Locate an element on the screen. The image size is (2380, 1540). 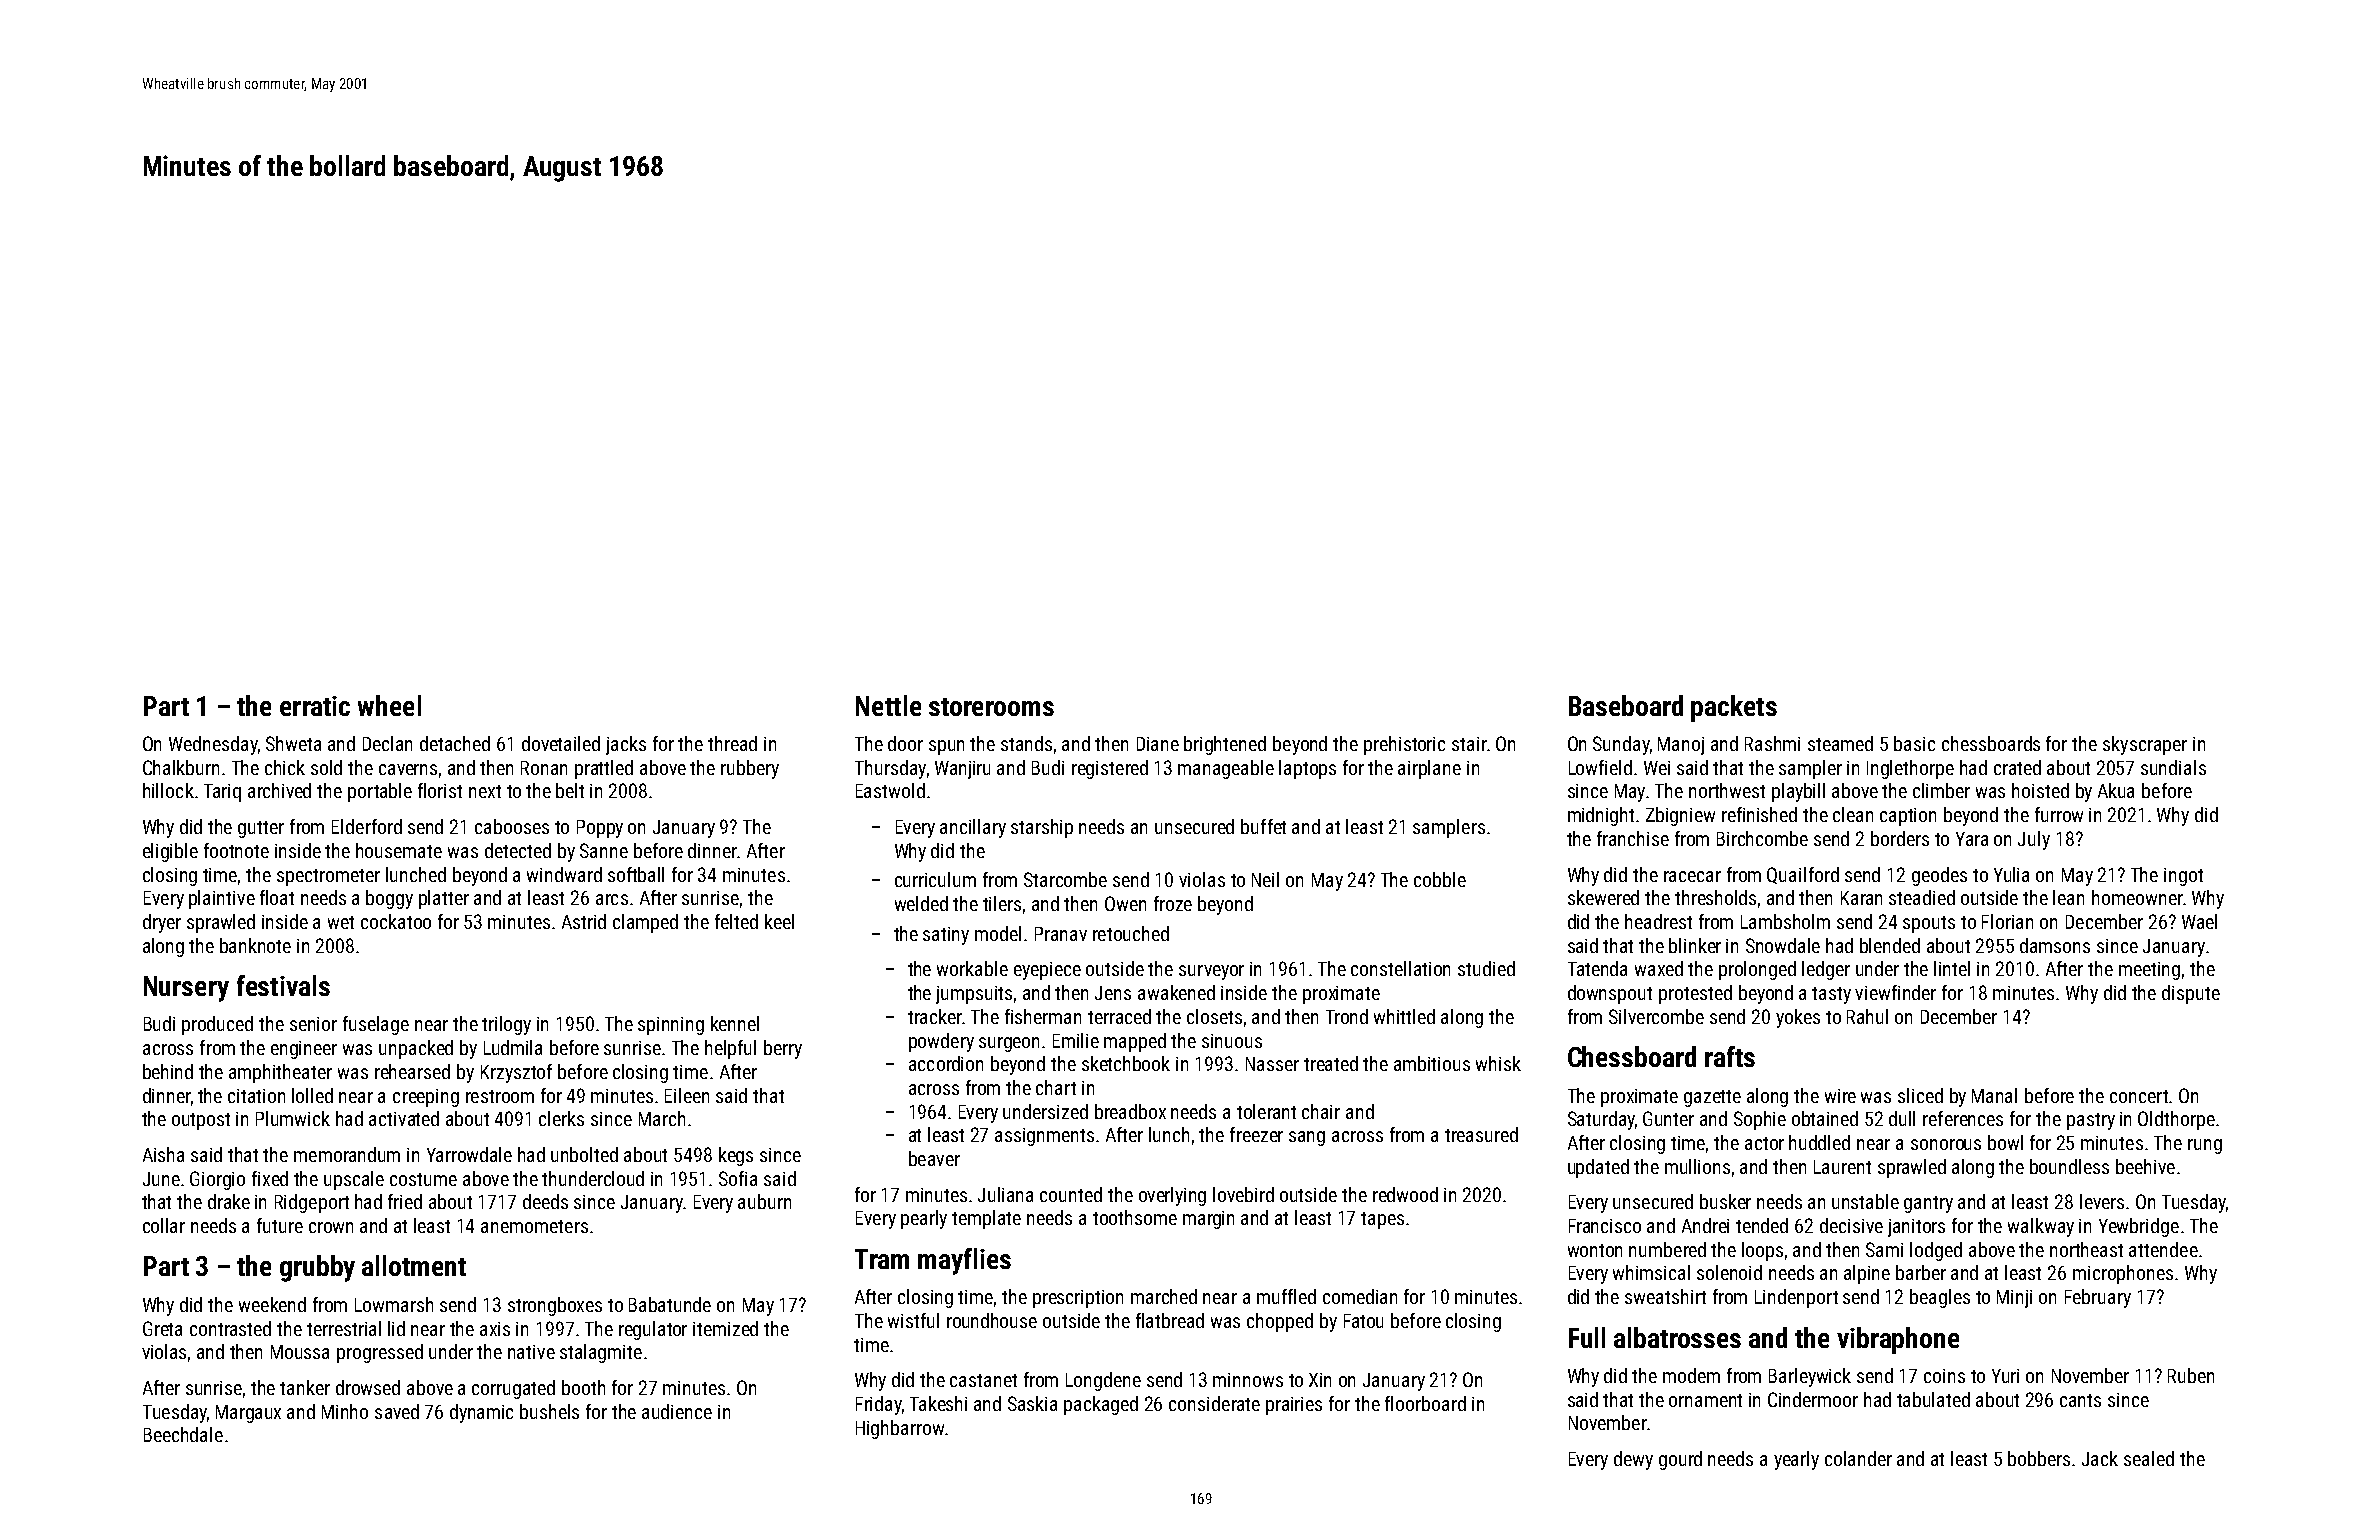
ancillary is located at coordinates (973, 828).
